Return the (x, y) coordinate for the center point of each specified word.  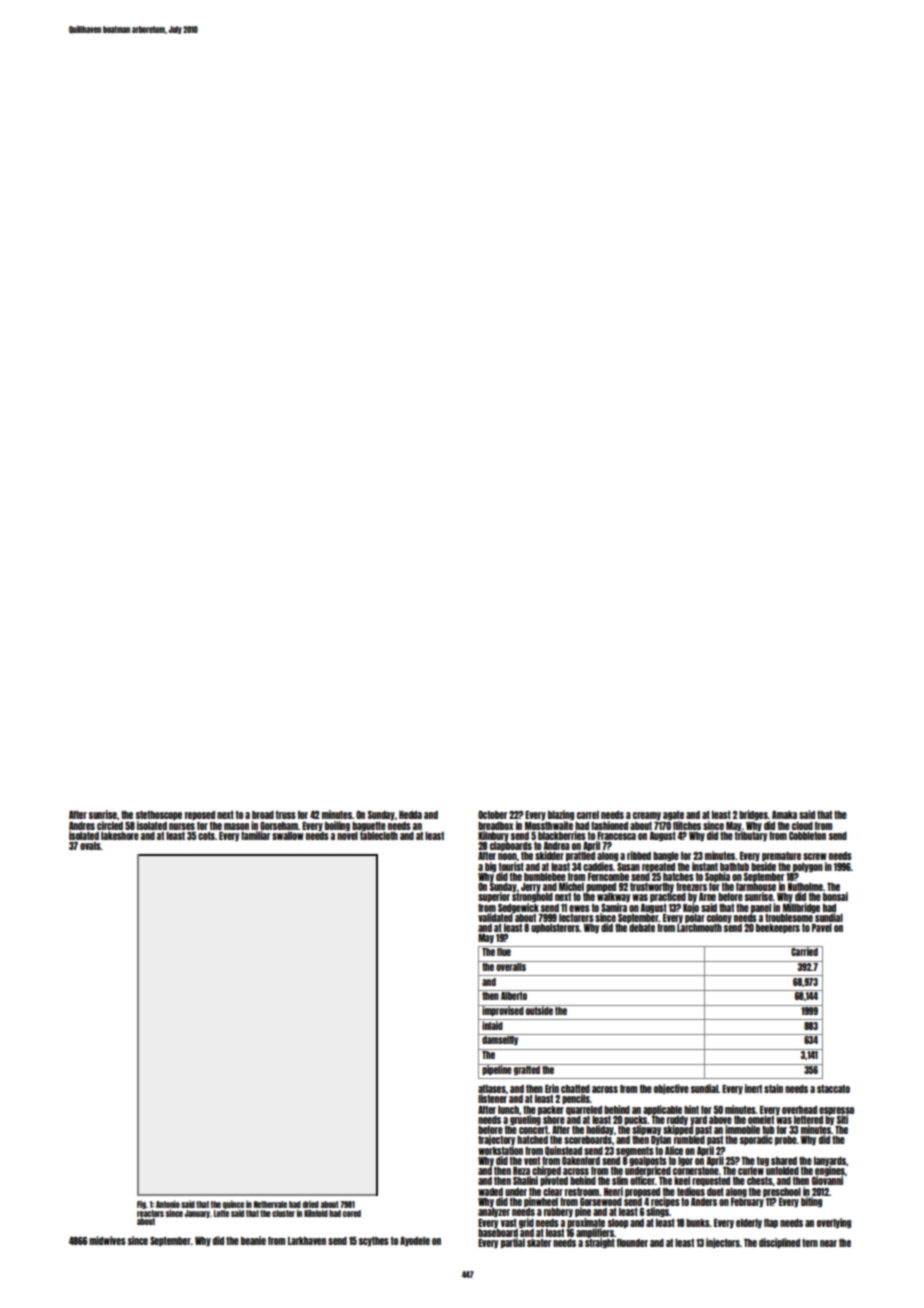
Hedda (410, 815)
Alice (674, 1150)
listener (492, 1099)
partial (513, 1243)
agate (673, 815)
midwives (107, 1240)
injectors (723, 1243)
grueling (525, 1120)
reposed (200, 815)
